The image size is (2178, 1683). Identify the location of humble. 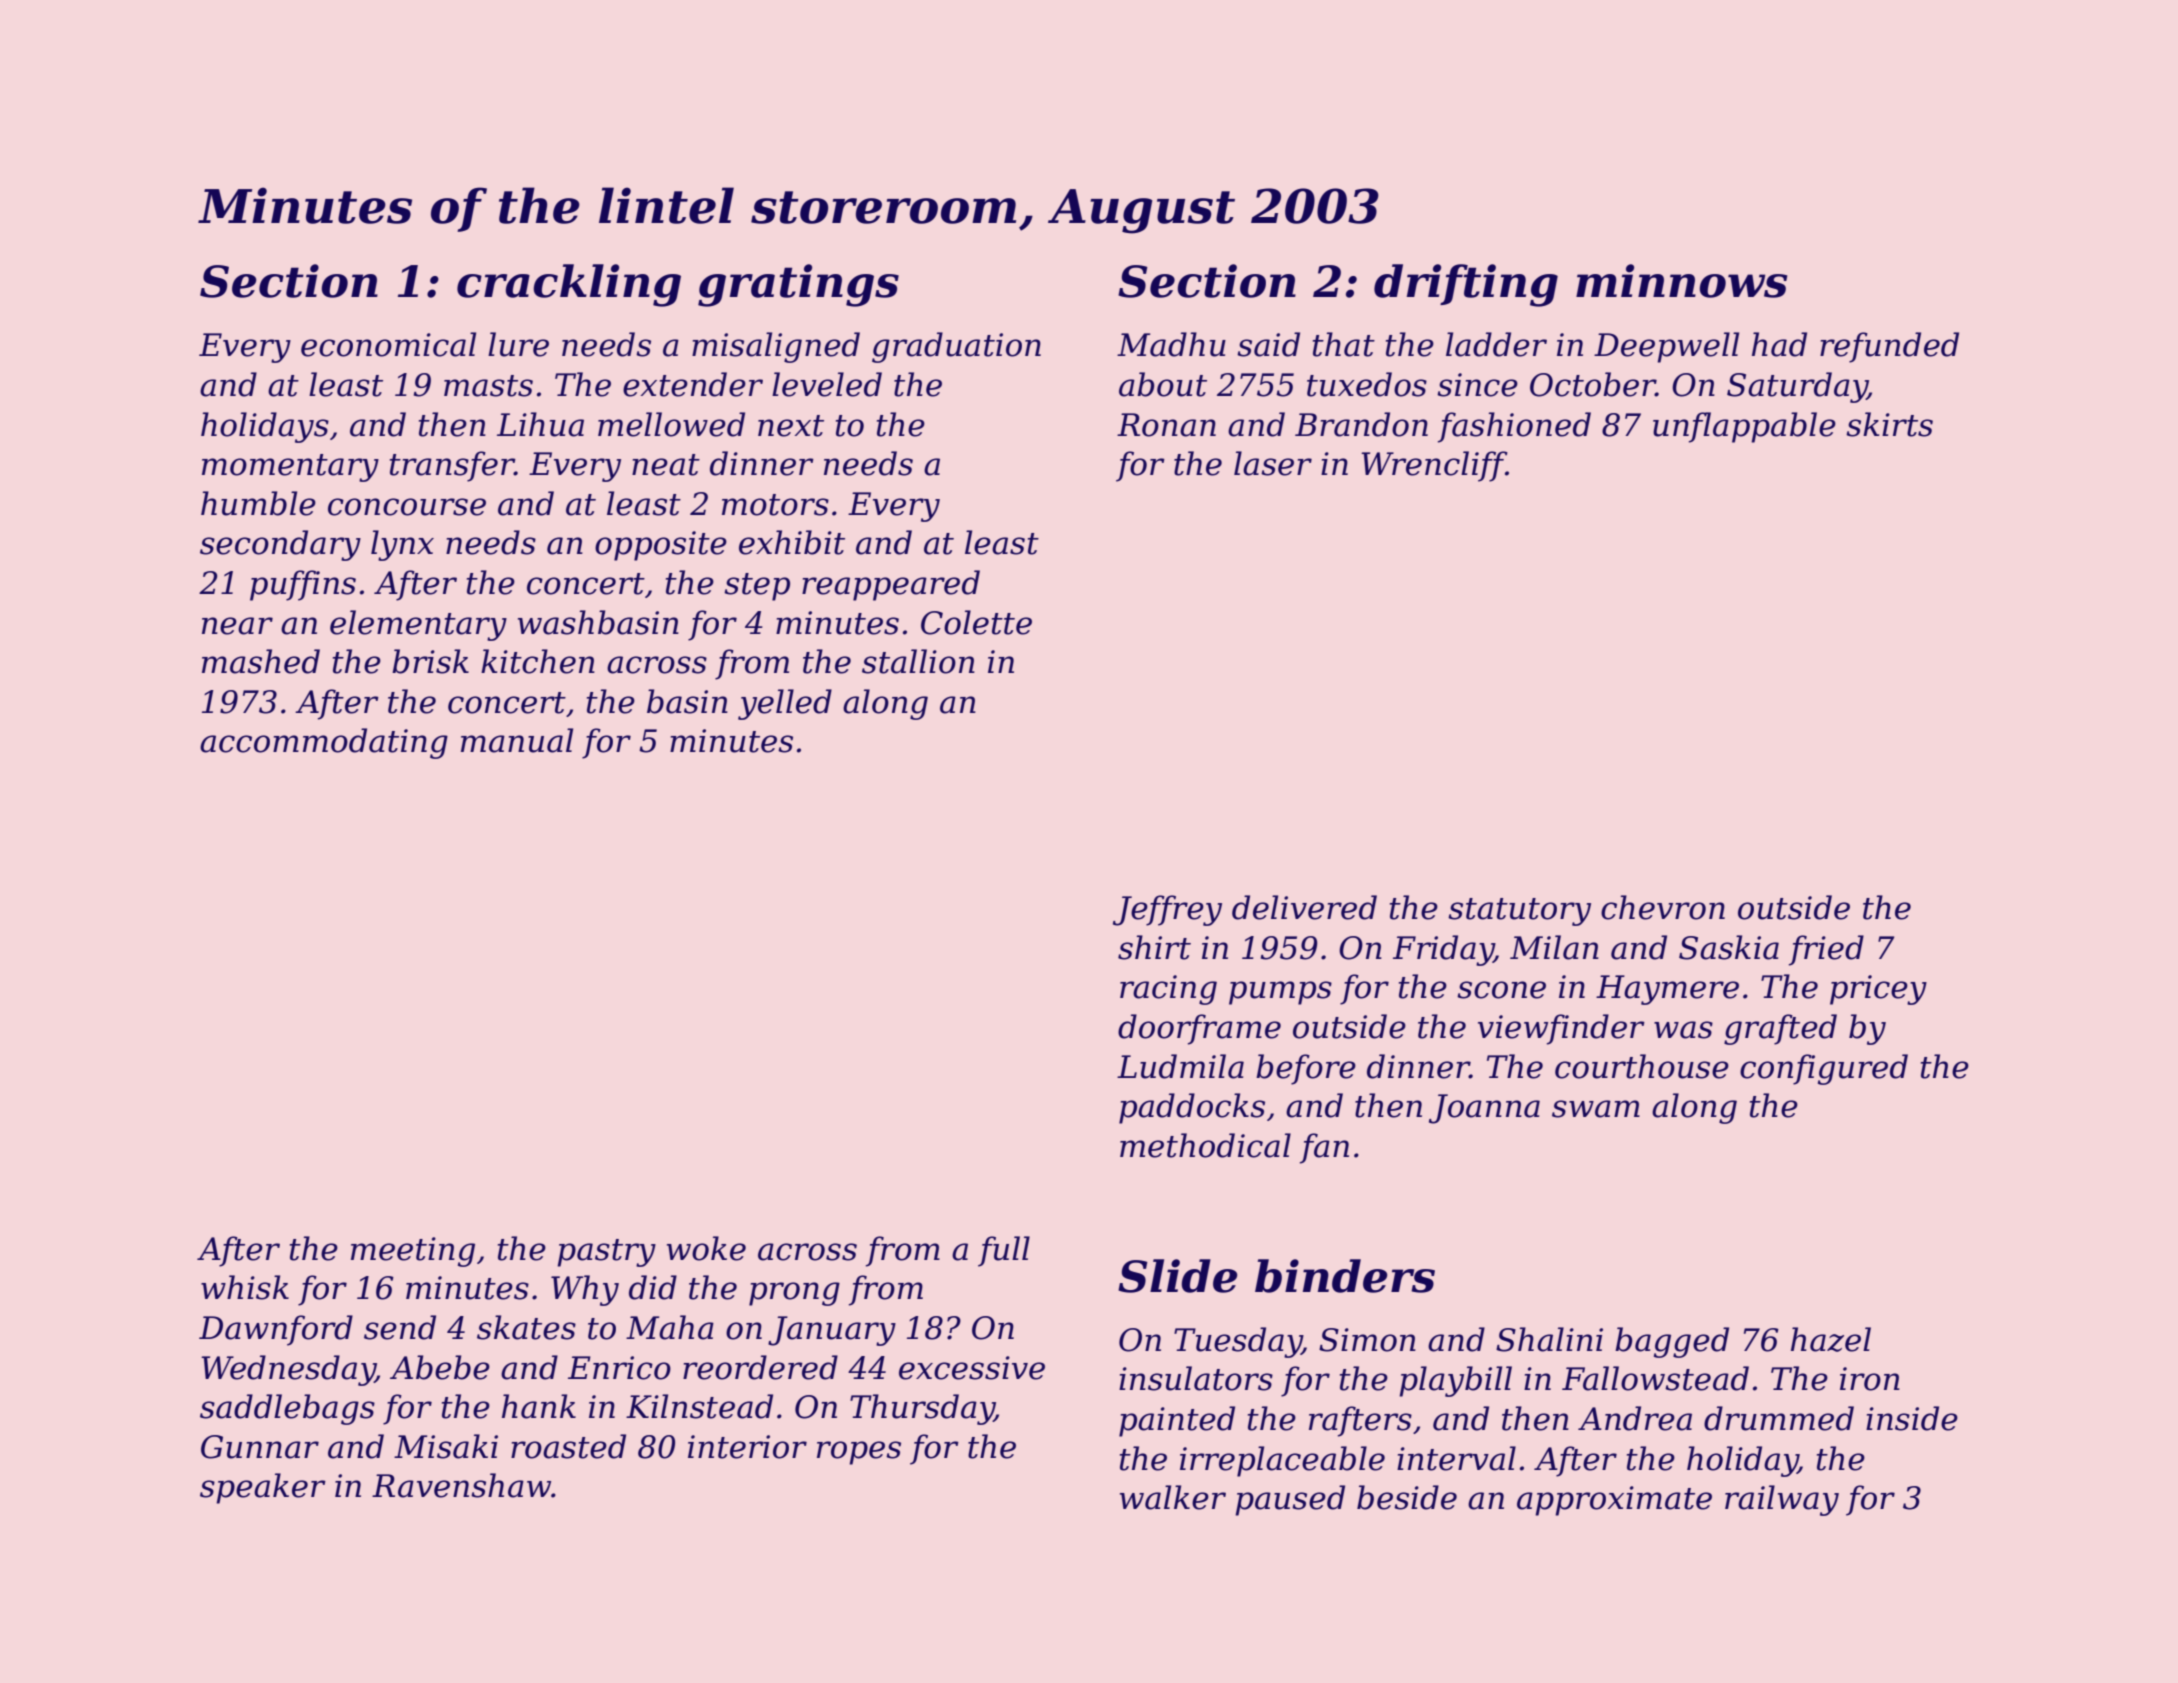
(258, 503).
